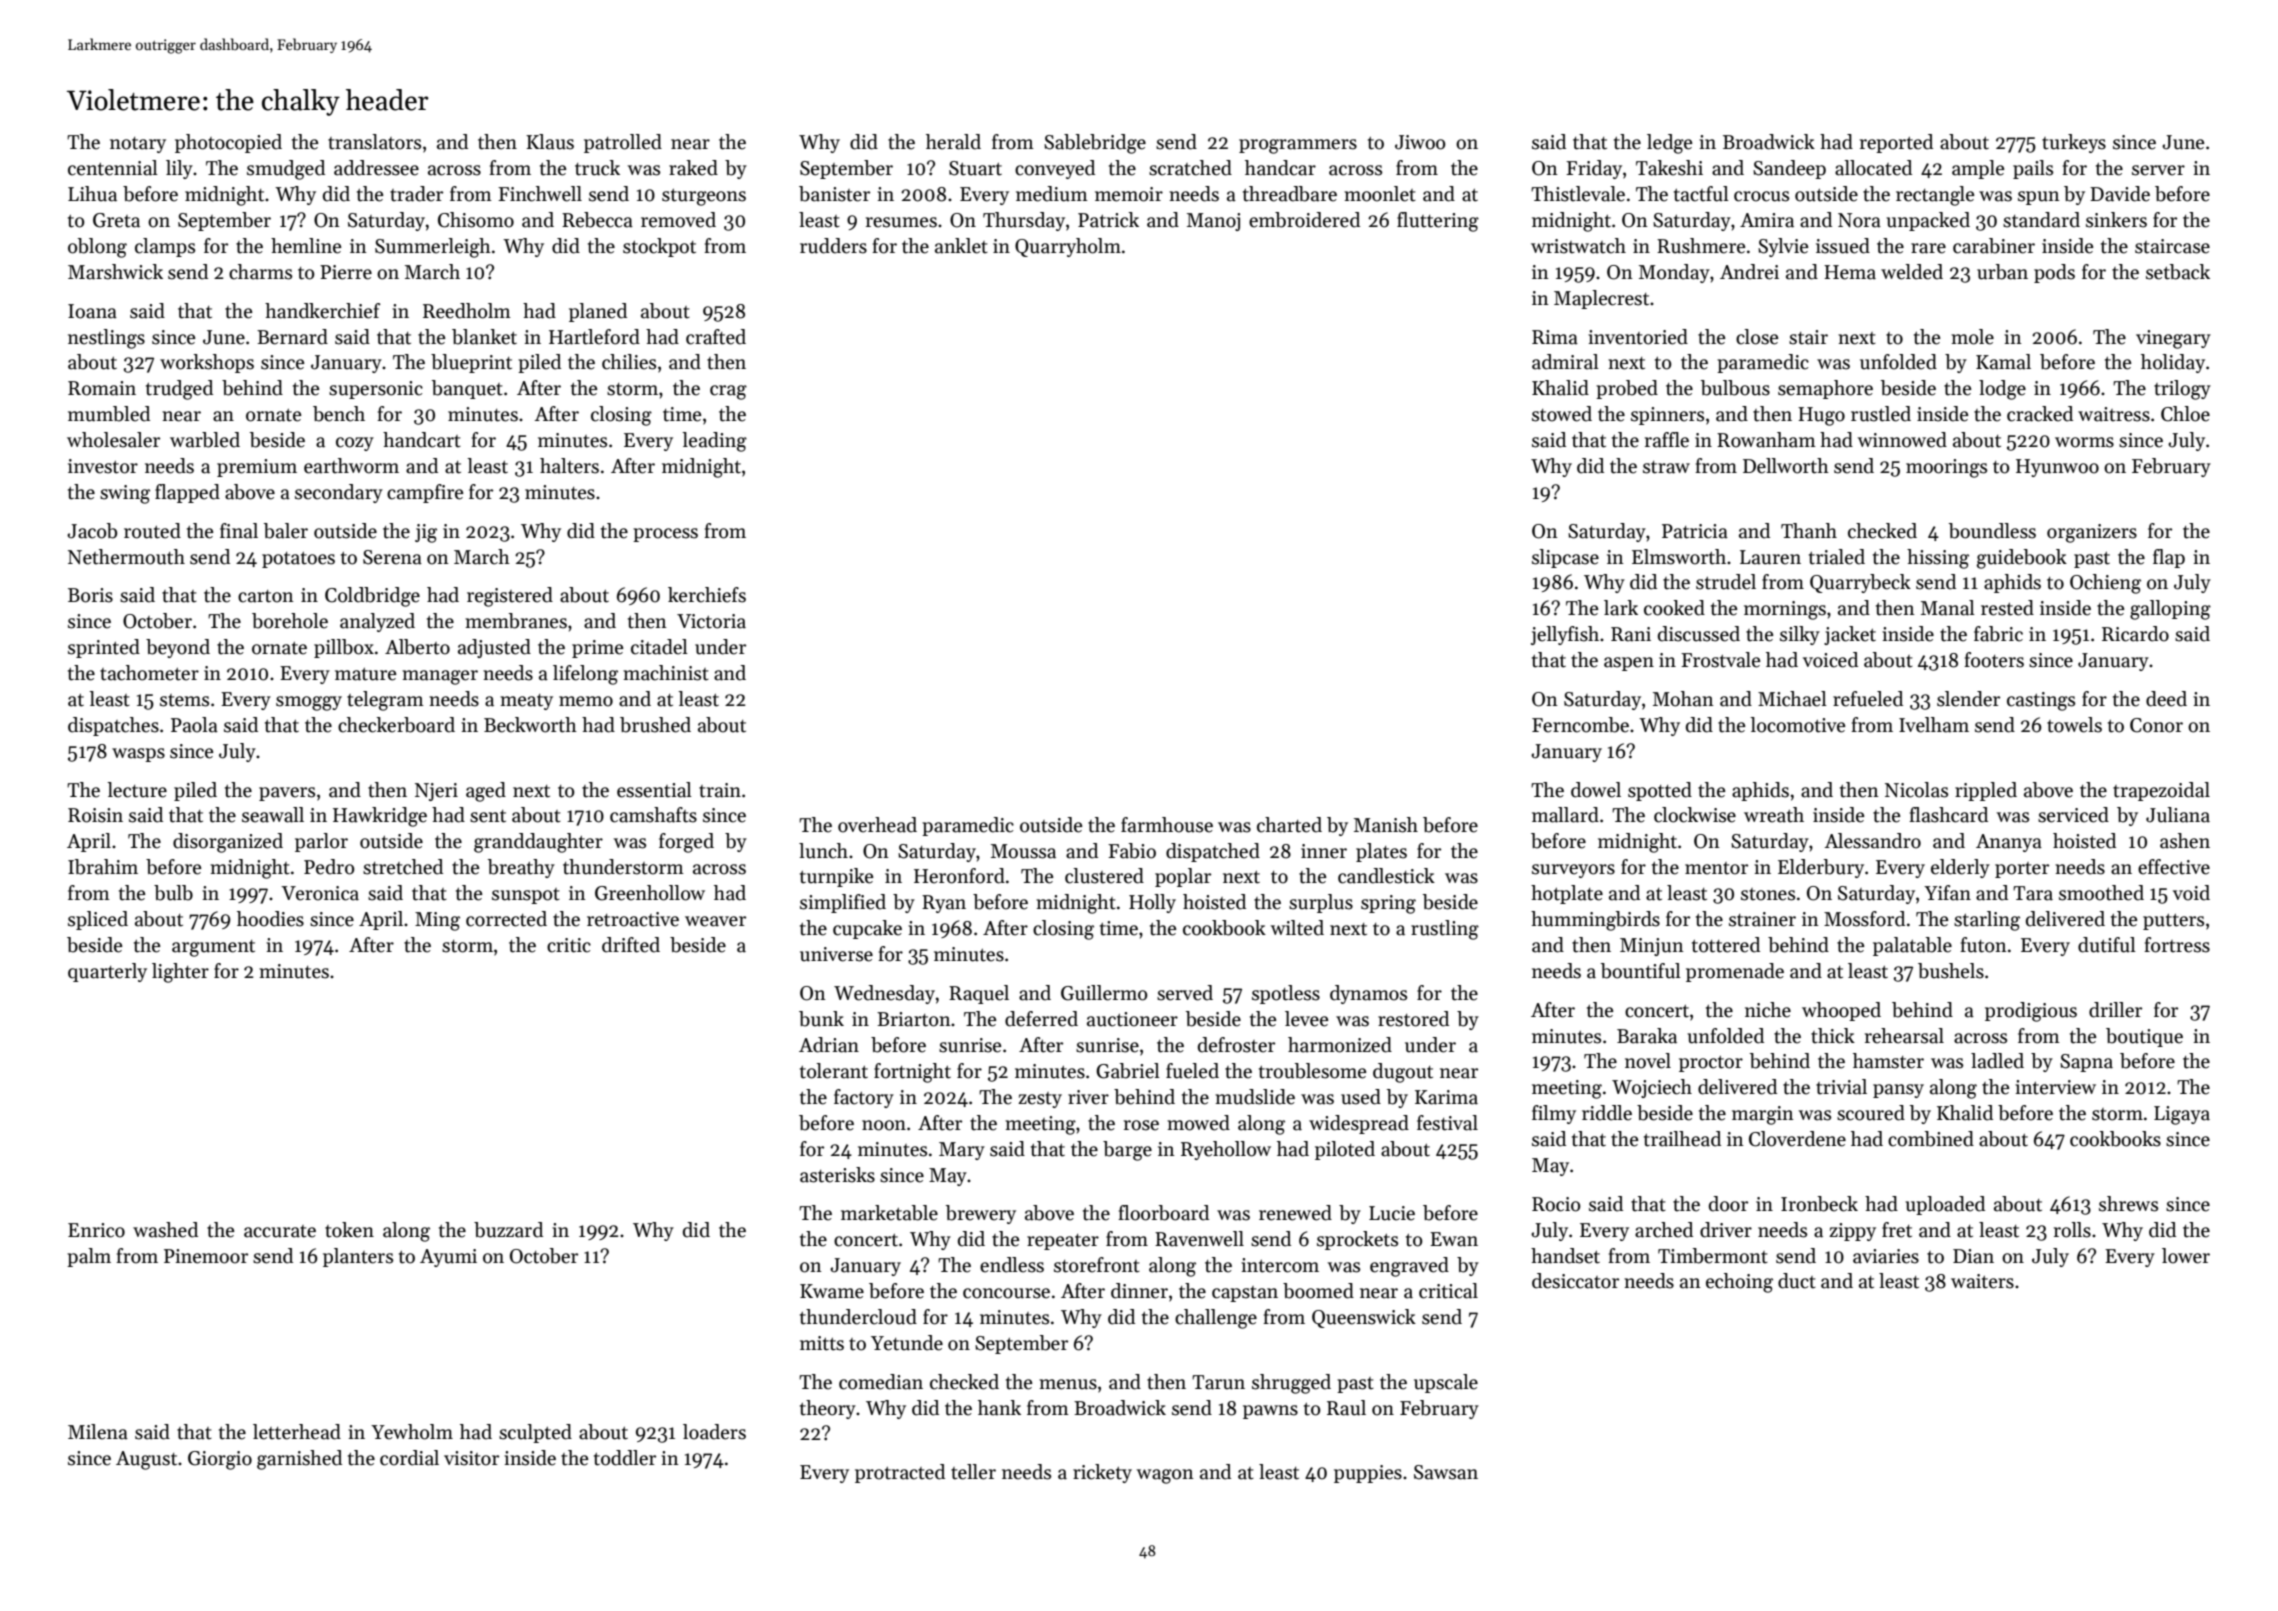 The height and width of the image is (1611, 2278). What do you see at coordinates (2022, 559) in the image?
I see `guidebook` at bounding box center [2022, 559].
